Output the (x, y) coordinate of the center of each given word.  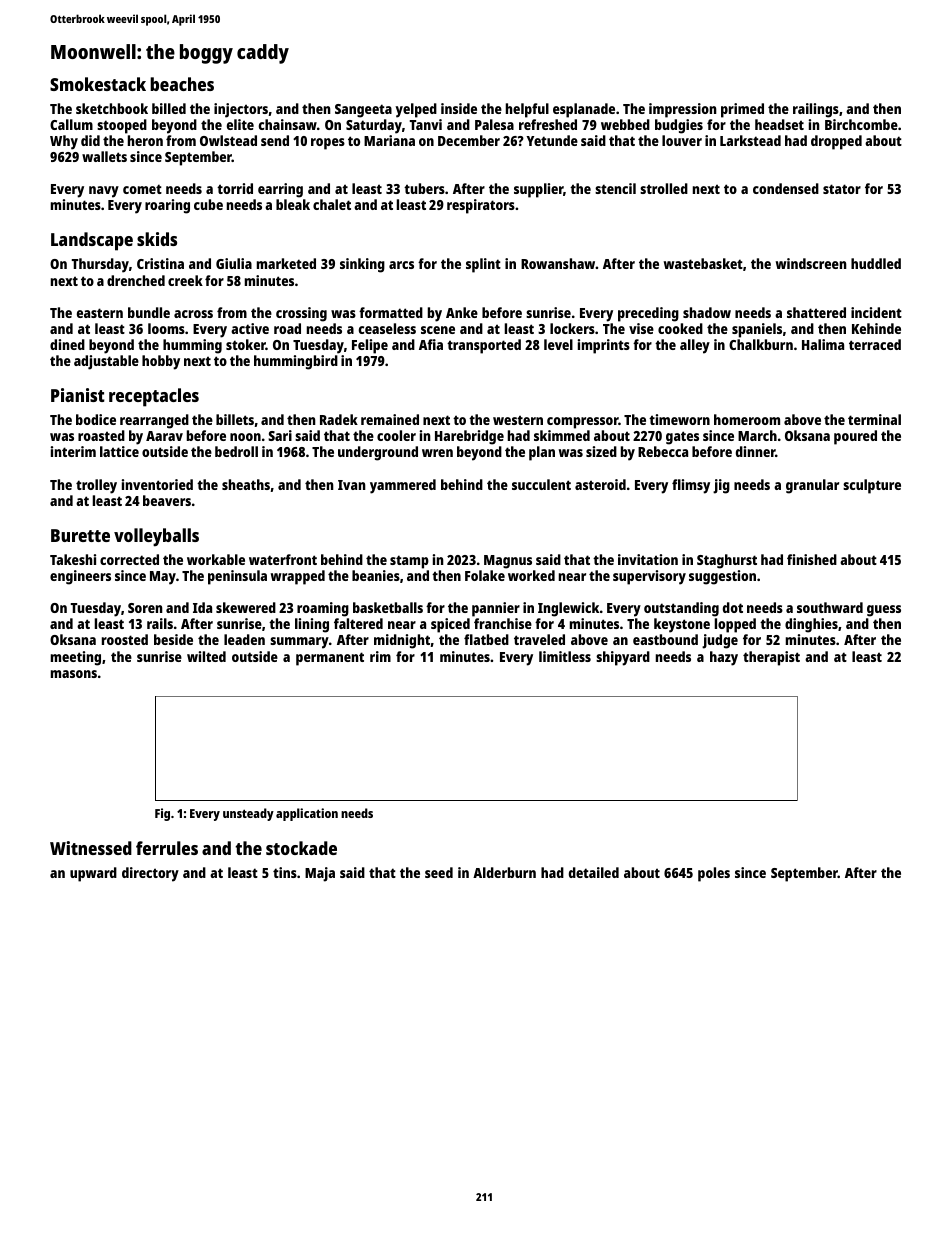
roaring (167, 206)
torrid (235, 188)
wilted (206, 656)
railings (816, 110)
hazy (724, 658)
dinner (755, 451)
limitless (565, 656)
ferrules (167, 848)
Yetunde (552, 140)
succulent (541, 484)
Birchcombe (861, 124)
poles (714, 874)
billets (235, 419)
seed (439, 872)
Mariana (389, 140)
